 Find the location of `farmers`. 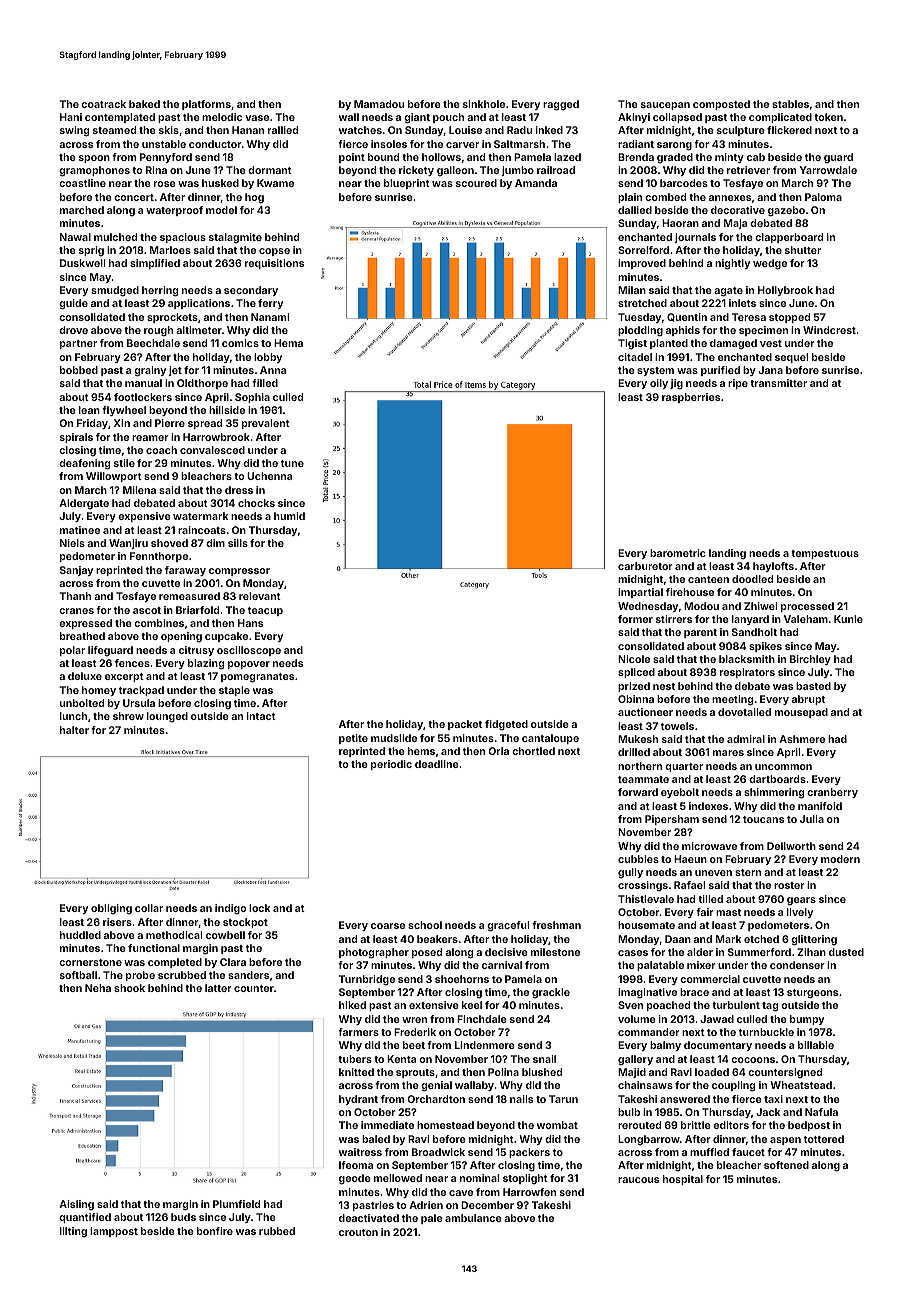

farmers is located at coordinates (358, 1032).
